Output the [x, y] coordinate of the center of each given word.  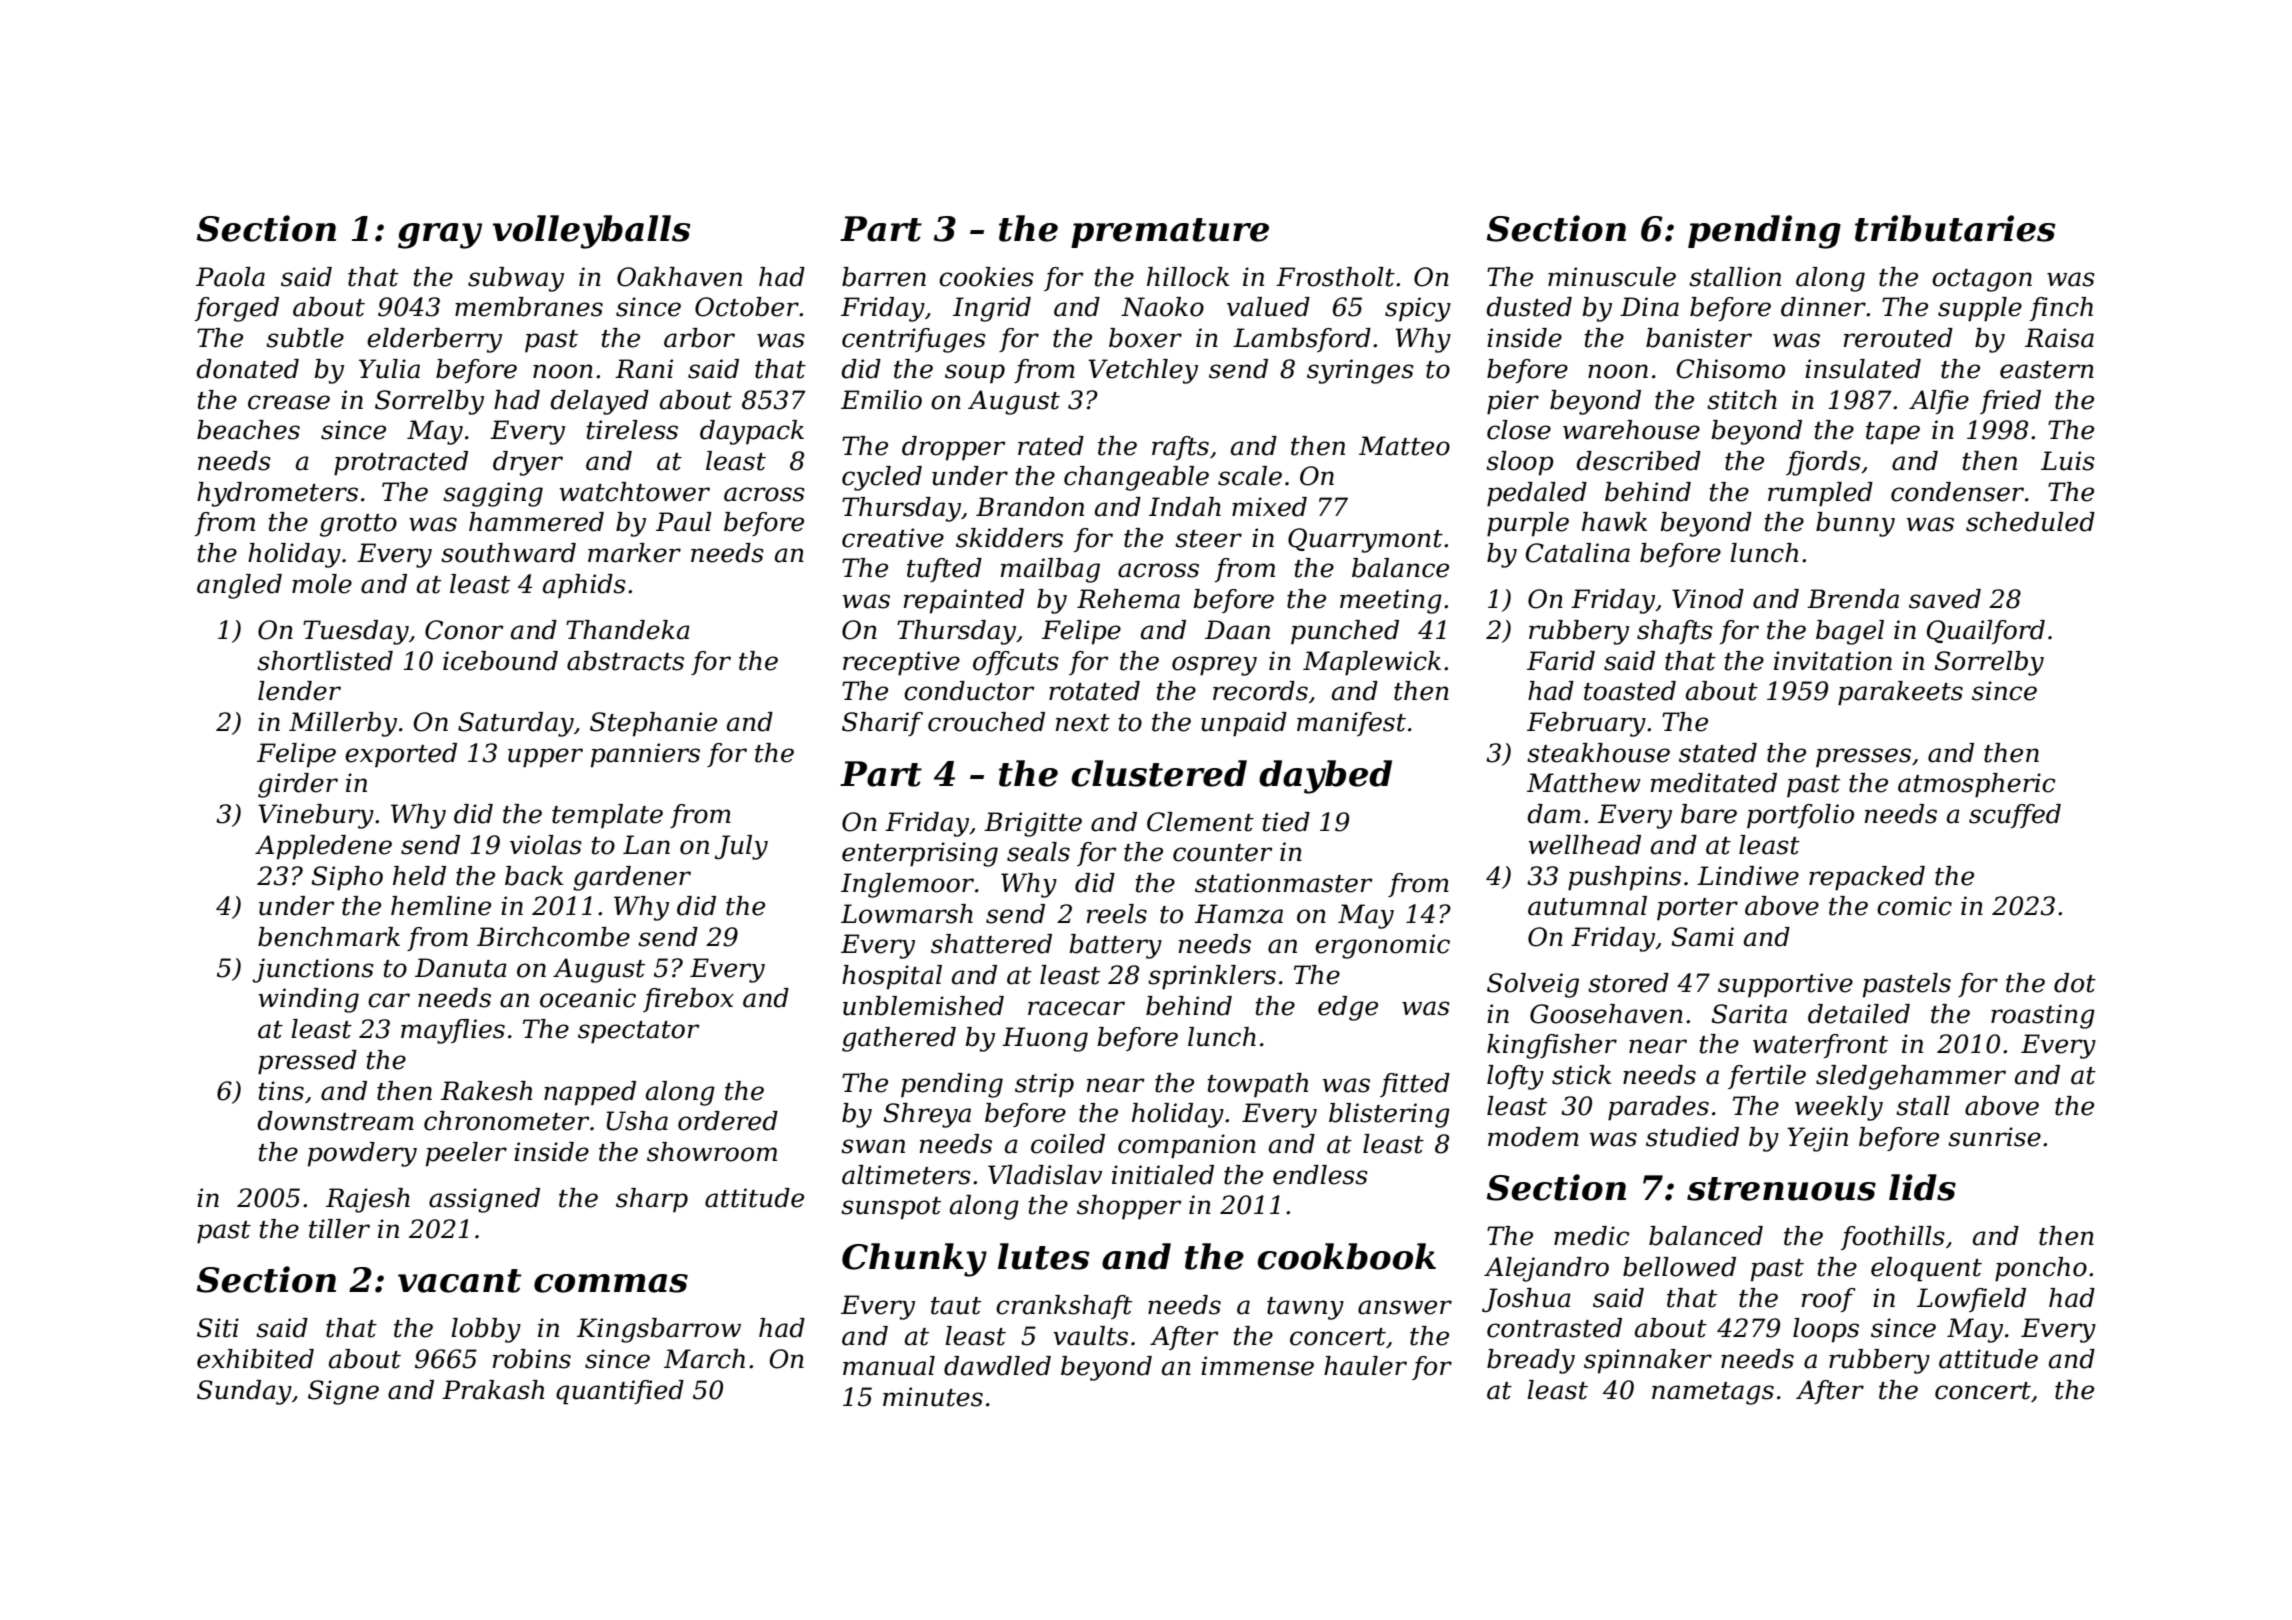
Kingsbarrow [659, 1330]
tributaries [1955, 228]
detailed [1859, 1014]
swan [873, 1146]
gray [440, 236]
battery [1115, 946]
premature [1170, 233]
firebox [688, 1000]
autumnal [1587, 906]
